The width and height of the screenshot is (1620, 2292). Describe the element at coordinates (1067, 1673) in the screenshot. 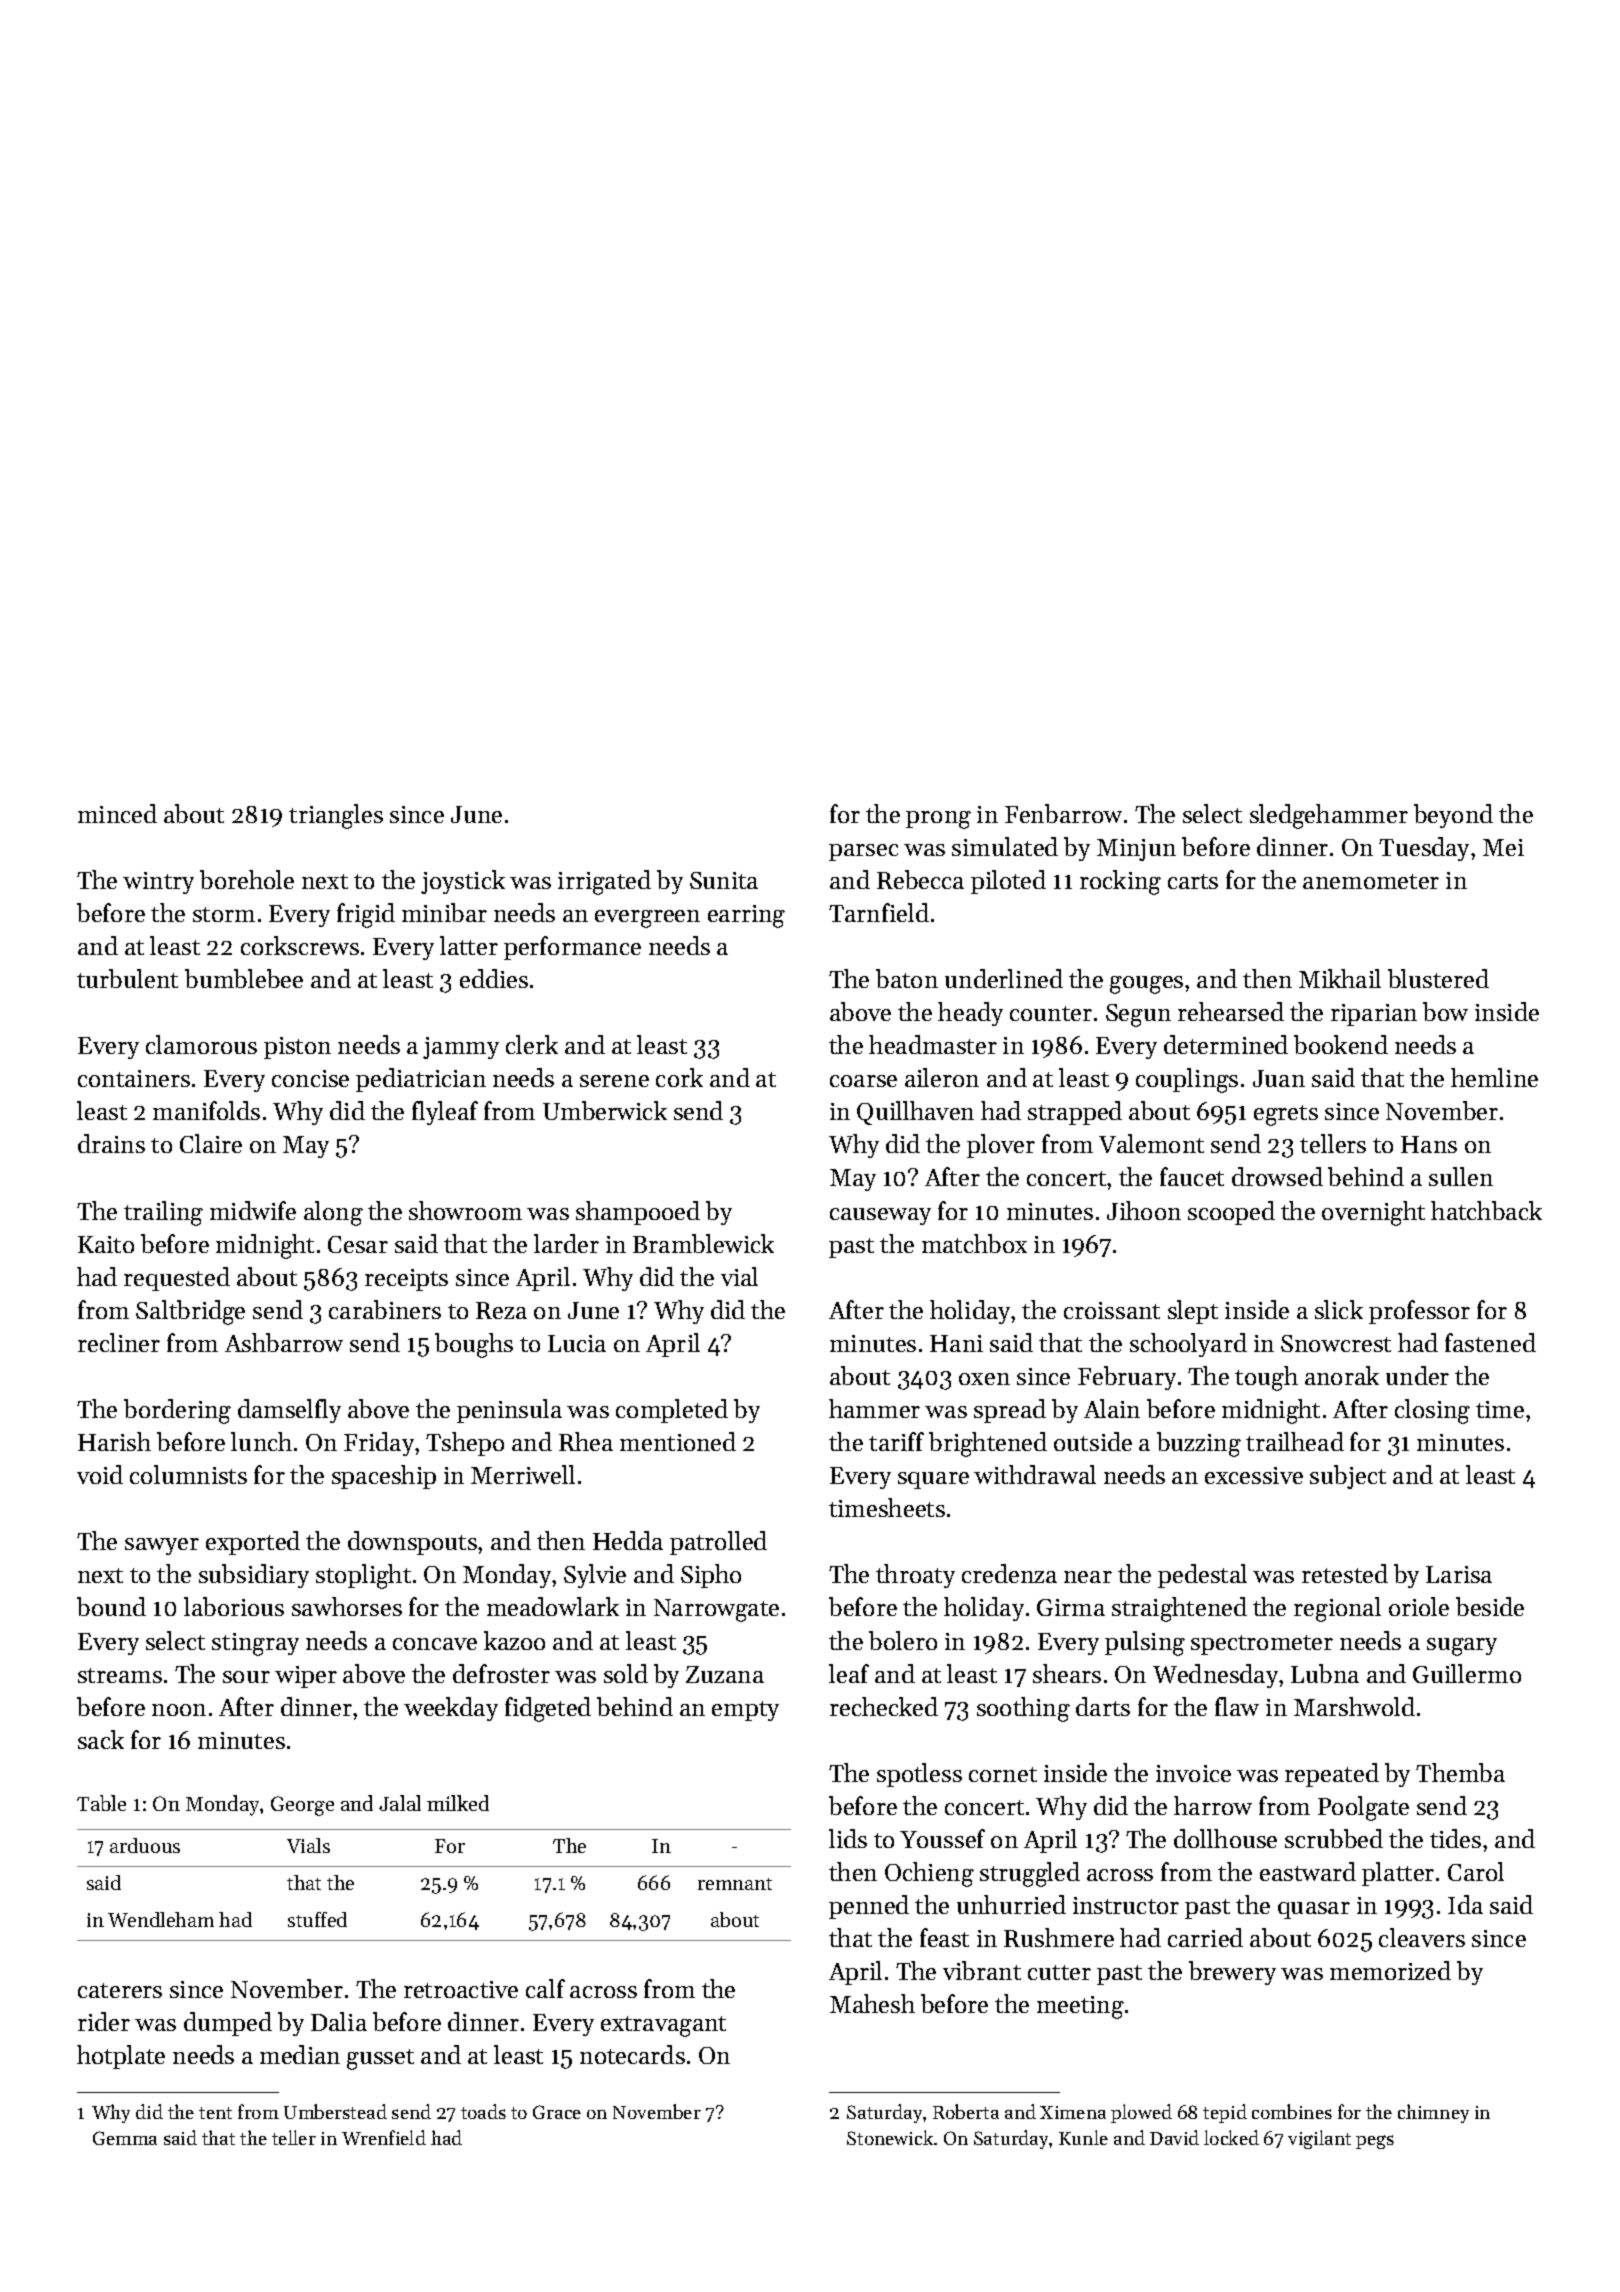

I see `shears` at that location.
